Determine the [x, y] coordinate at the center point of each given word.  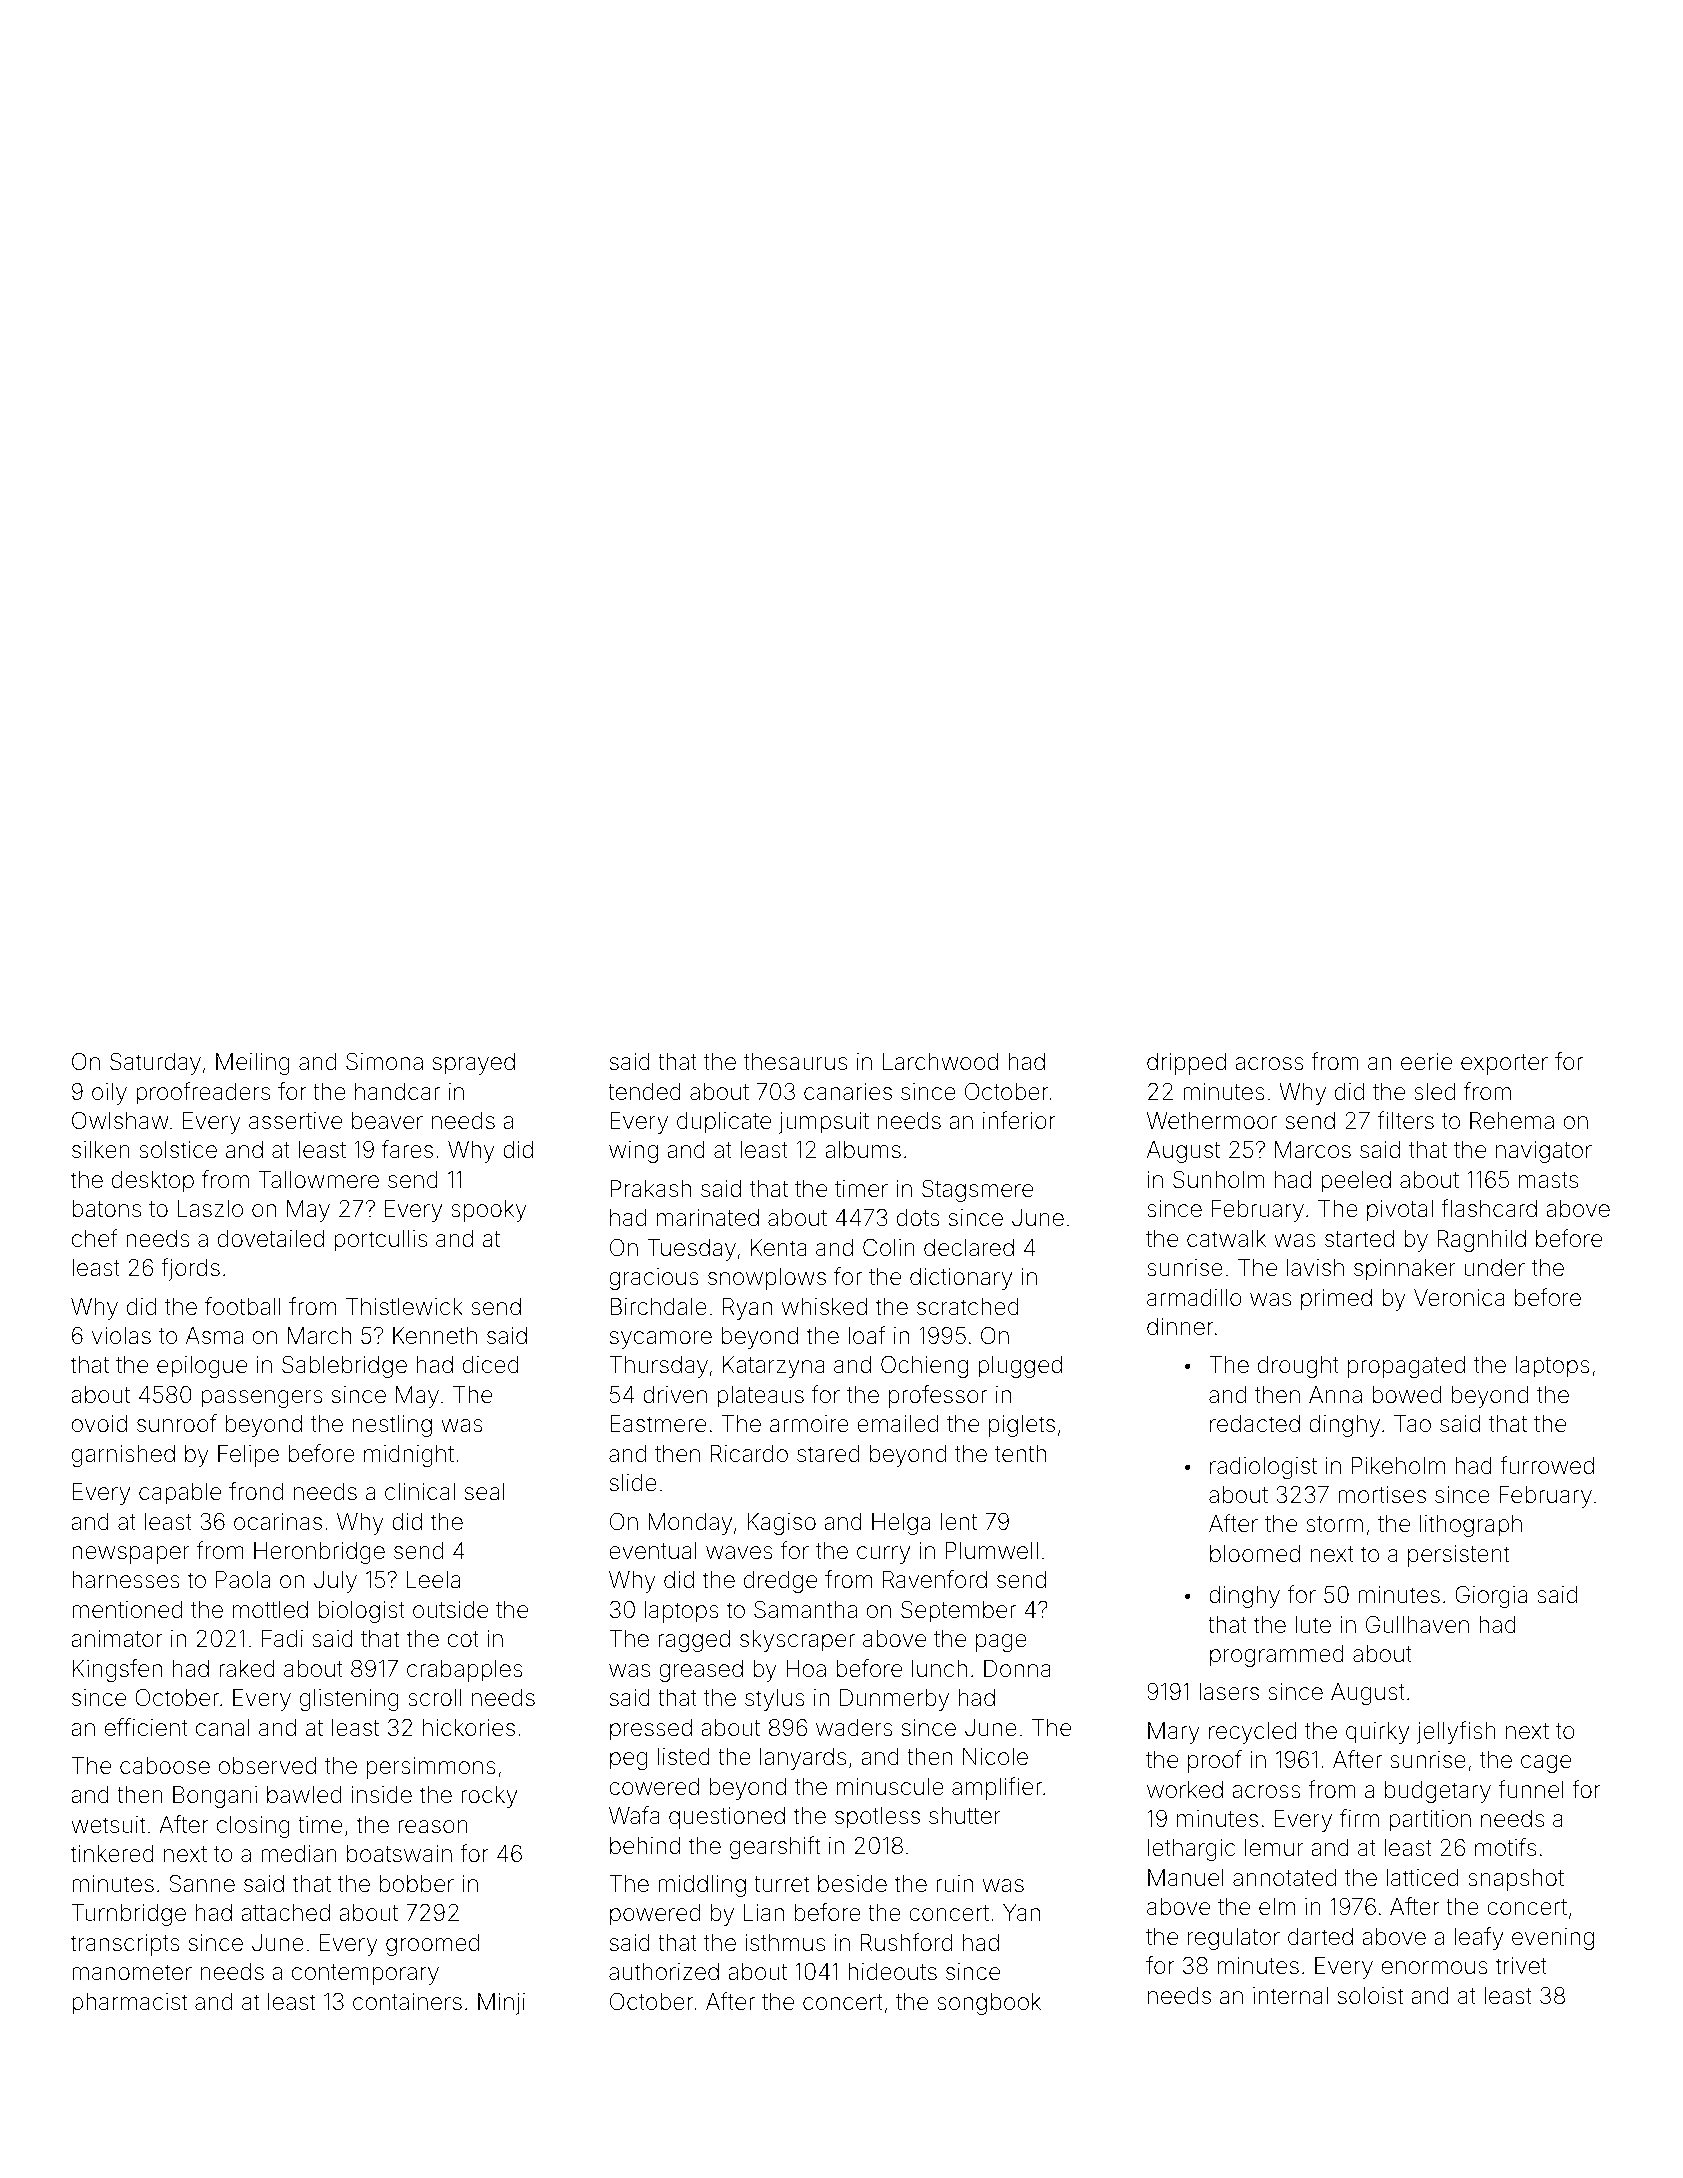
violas [121, 1336]
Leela [433, 1580]
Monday [690, 1524]
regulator [1234, 1939]
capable [180, 1494]
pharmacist [129, 2004]
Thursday [658, 1367]
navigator [1544, 1152]
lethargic [1191, 1850]
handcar [397, 1092]
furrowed [1547, 1465]
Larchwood [940, 1062]
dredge [780, 1582]
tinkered [112, 1854]
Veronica [1459, 1298]
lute [1313, 1624]
